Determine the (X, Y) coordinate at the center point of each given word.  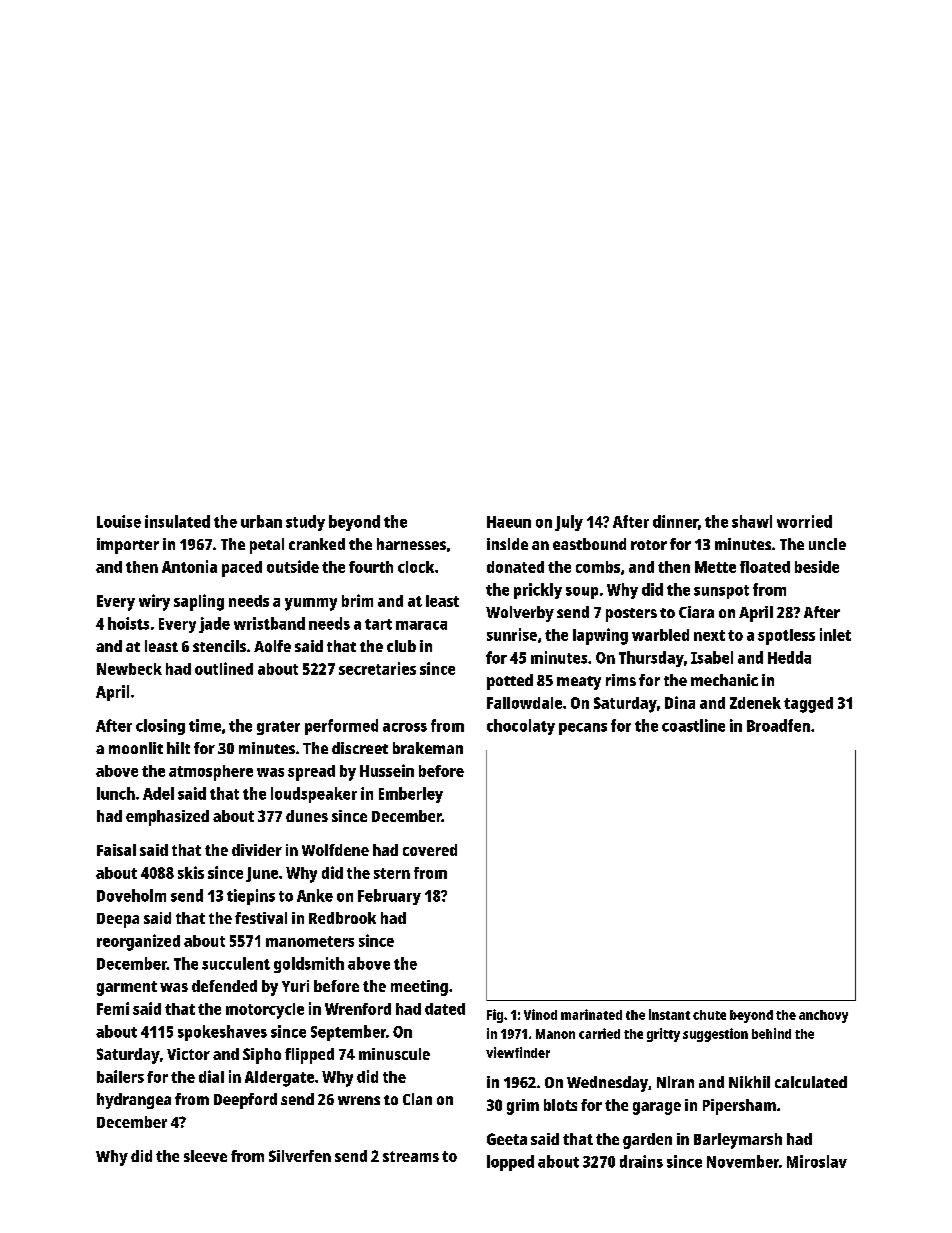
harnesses (411, 544)
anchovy (823, 1016)
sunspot (721, 592)
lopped (510, 1163)
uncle (827, 544)
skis (191, 872)
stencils (219, 646)
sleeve (205, 1156)
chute (709, 1015)
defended (224, 986)
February (389, 897)
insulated (177, 521)
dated (445, 1009)
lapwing (600, 636)
